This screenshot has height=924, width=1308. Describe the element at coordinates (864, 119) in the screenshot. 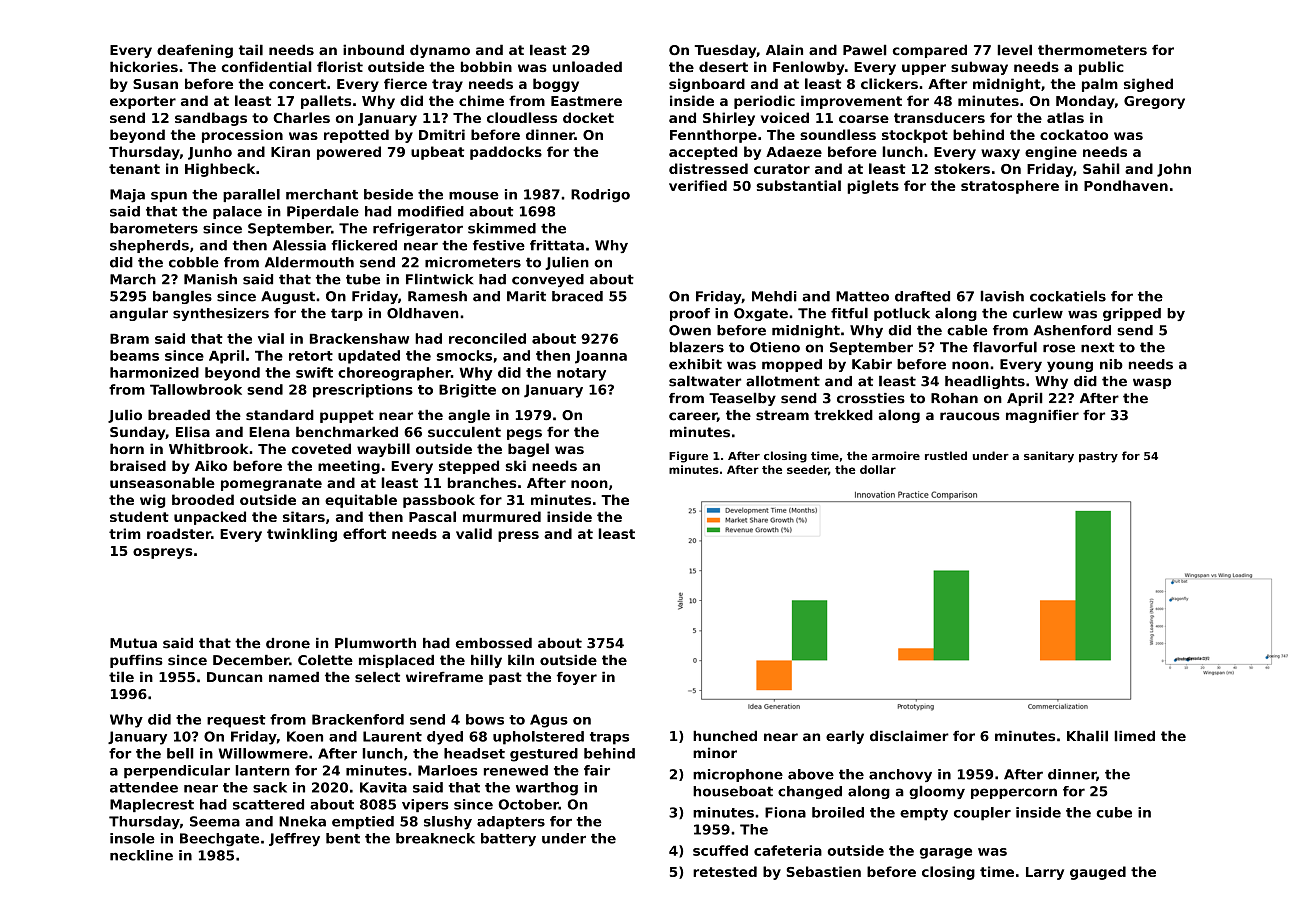

I see `coarse` at that location.
